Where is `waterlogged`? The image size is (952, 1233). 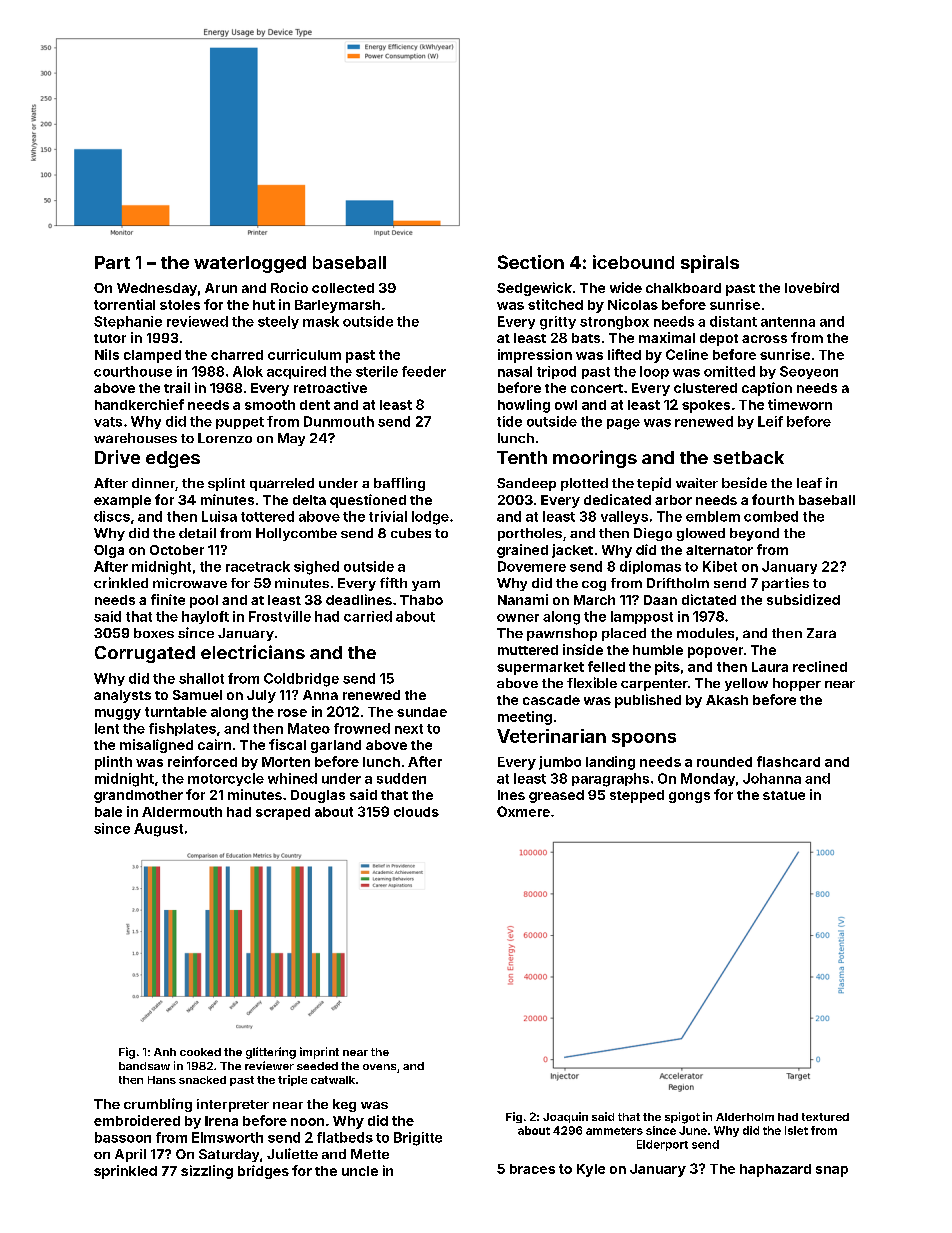
waterlogged is located at coordinates (250, 264).
